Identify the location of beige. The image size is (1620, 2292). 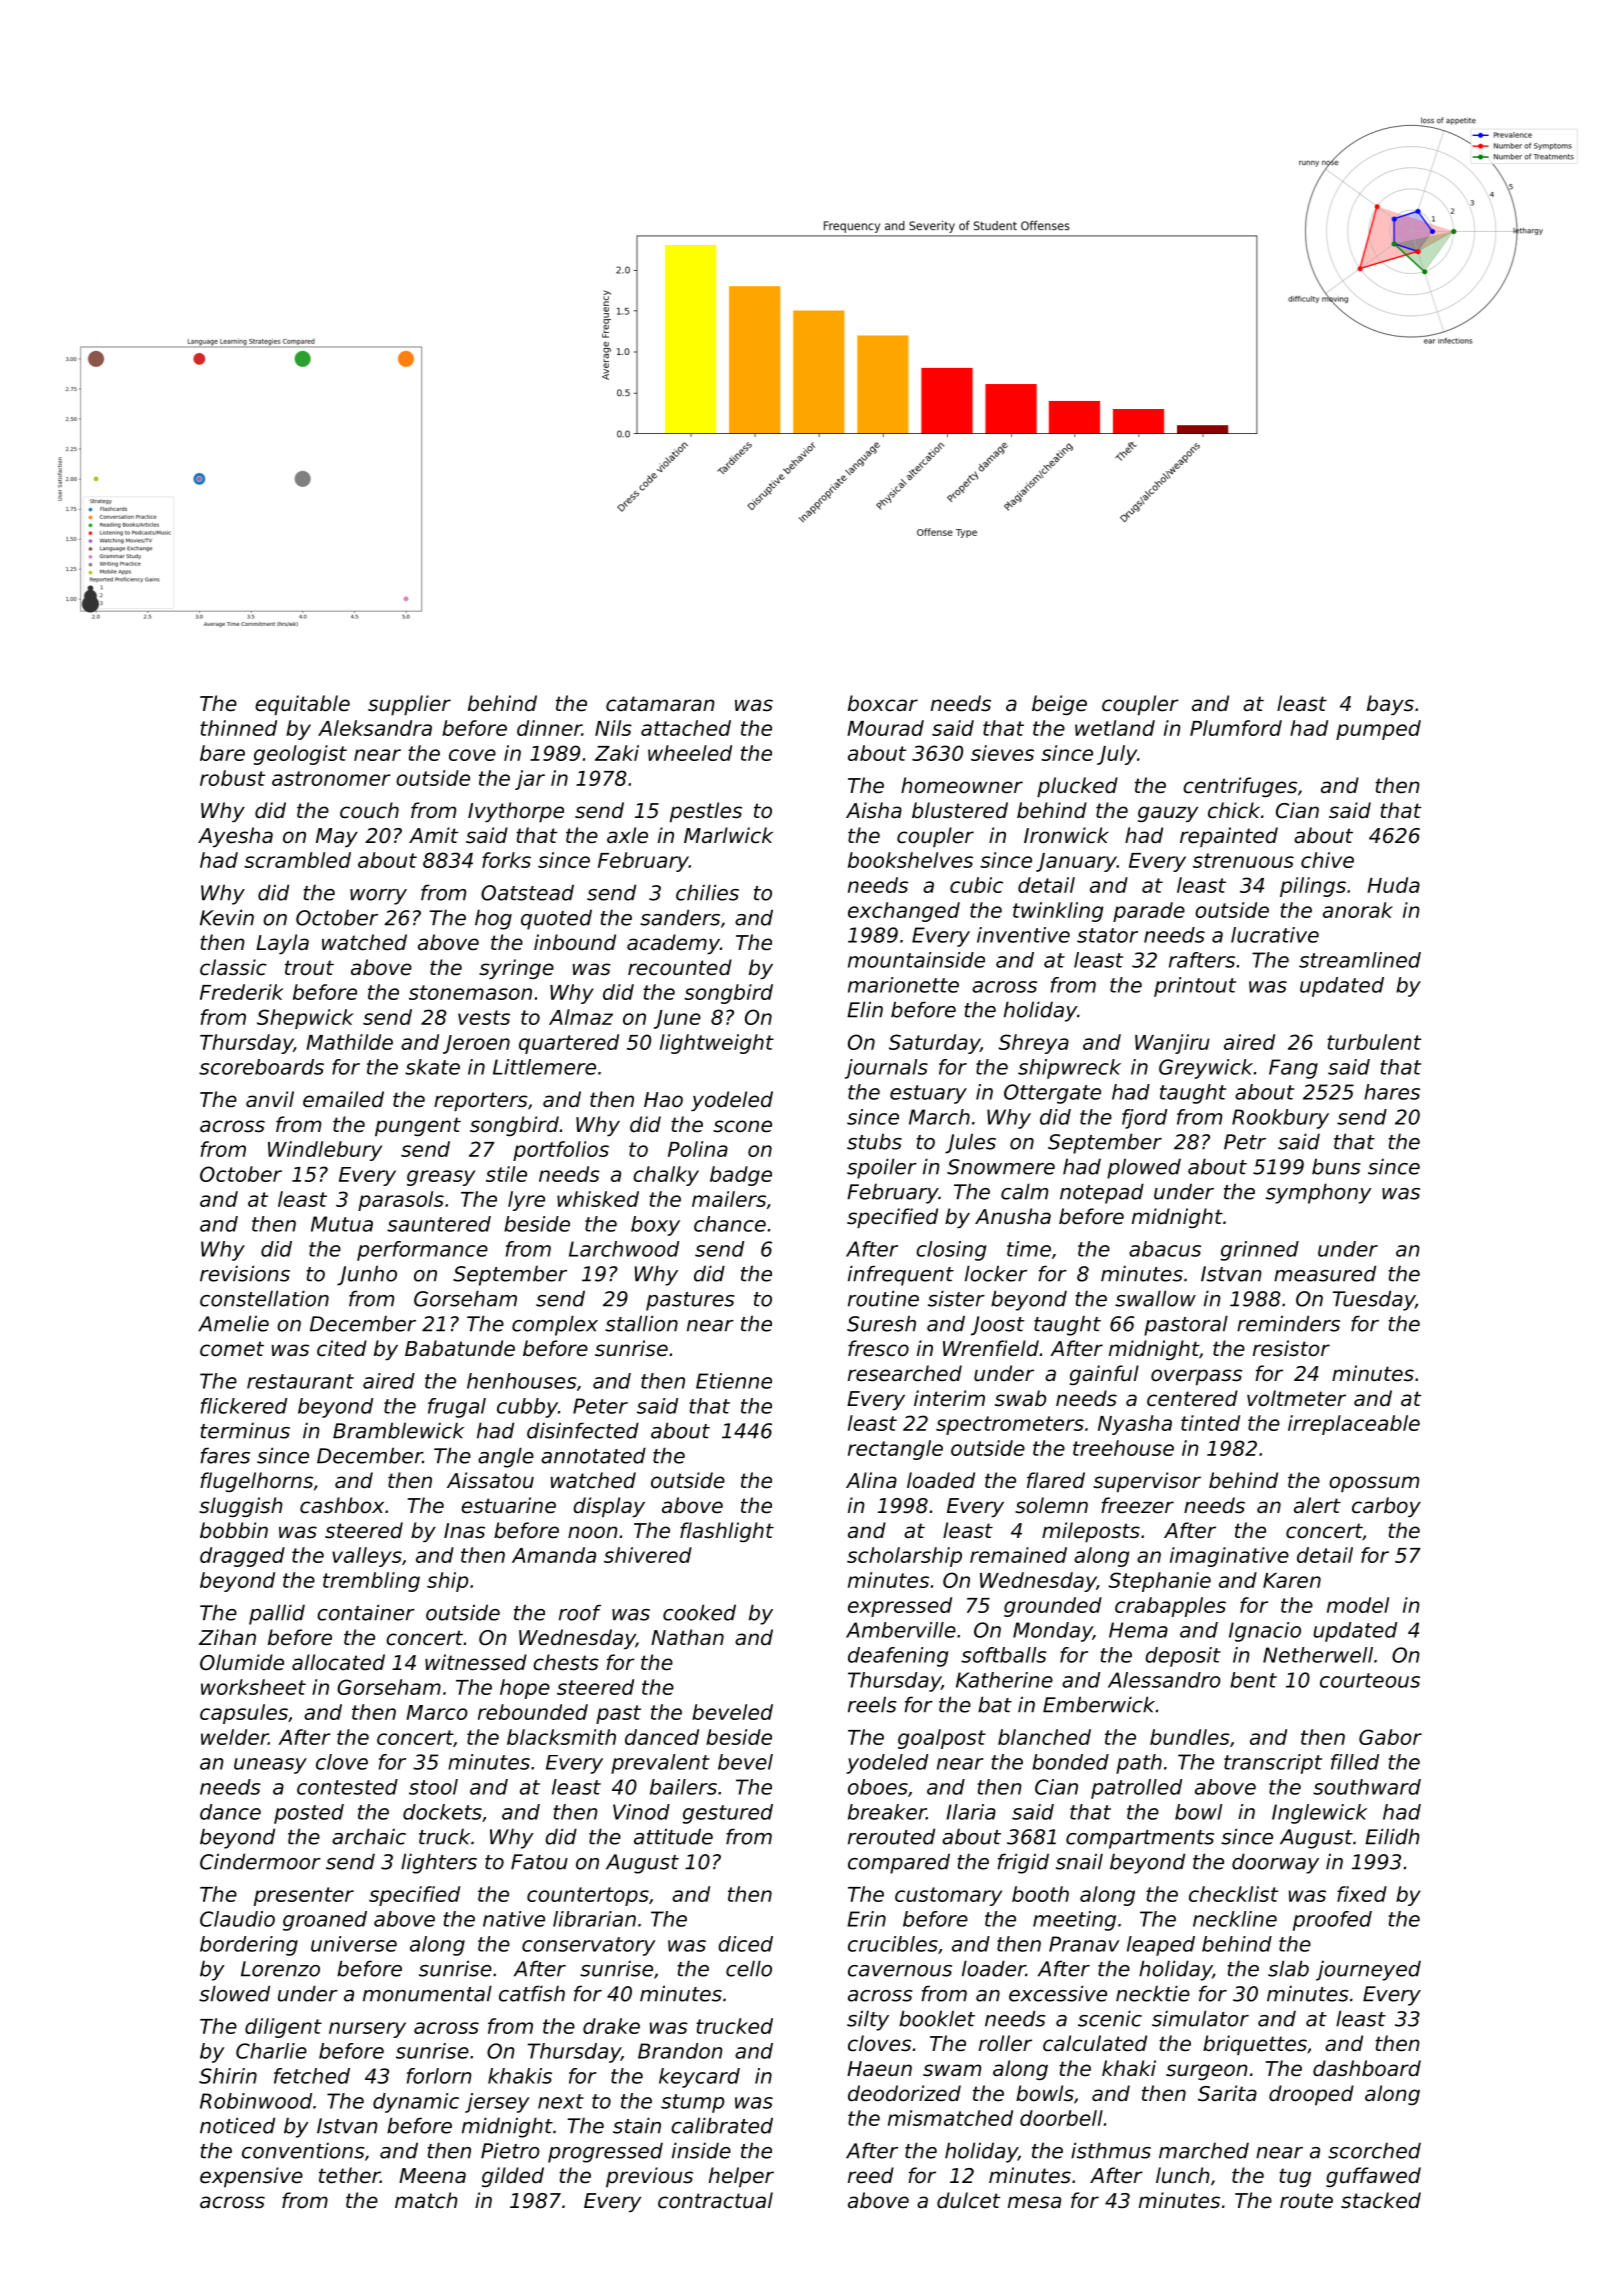
(1059, 705).
